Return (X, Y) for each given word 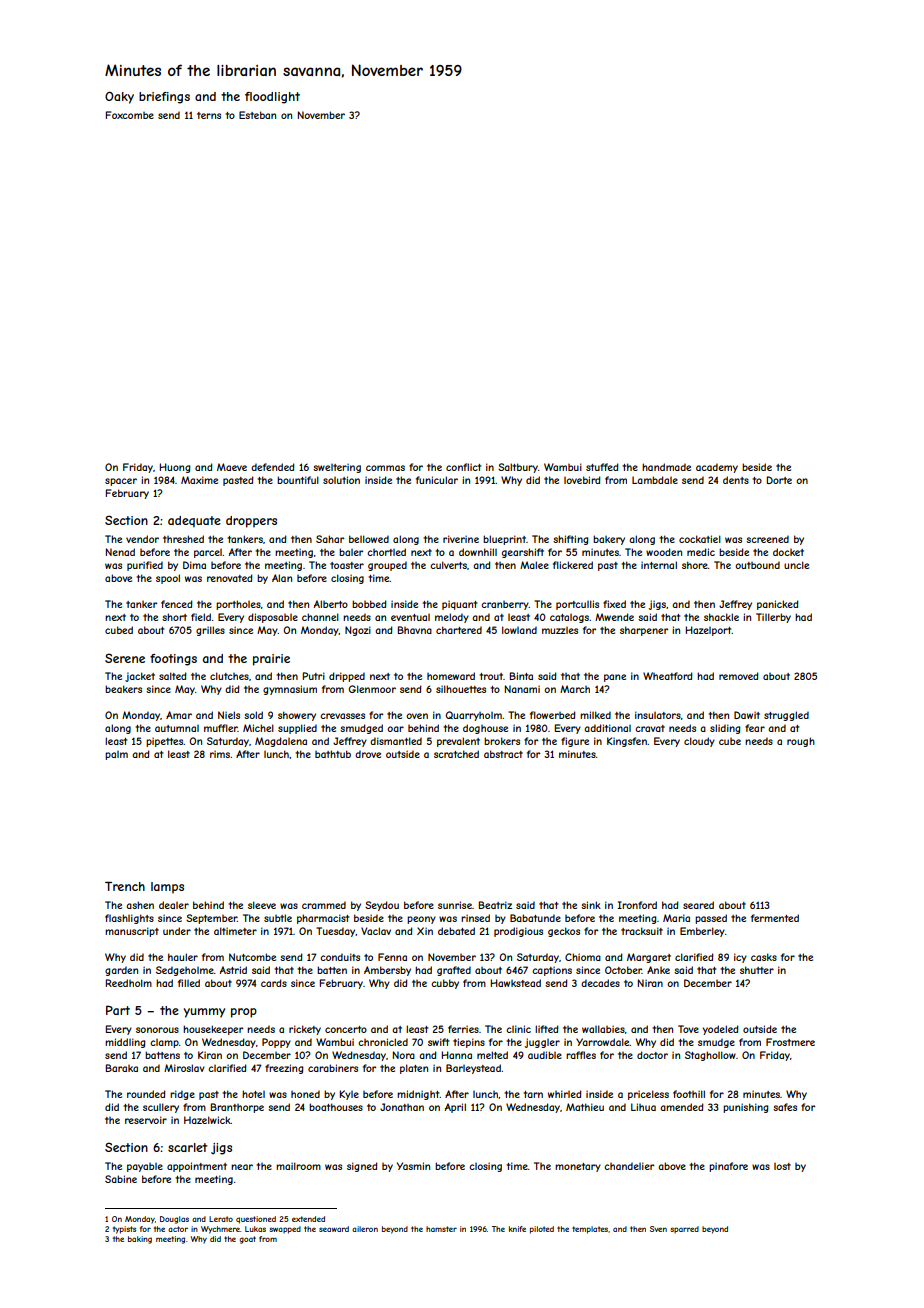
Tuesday (335, 932)
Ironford (637, 905)
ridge (182, 1095)
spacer (121, 482)
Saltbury (518, 468)
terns (209, 115)
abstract (503, 754)
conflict (463, 467)
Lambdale (655, 480)
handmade (666, 467)
